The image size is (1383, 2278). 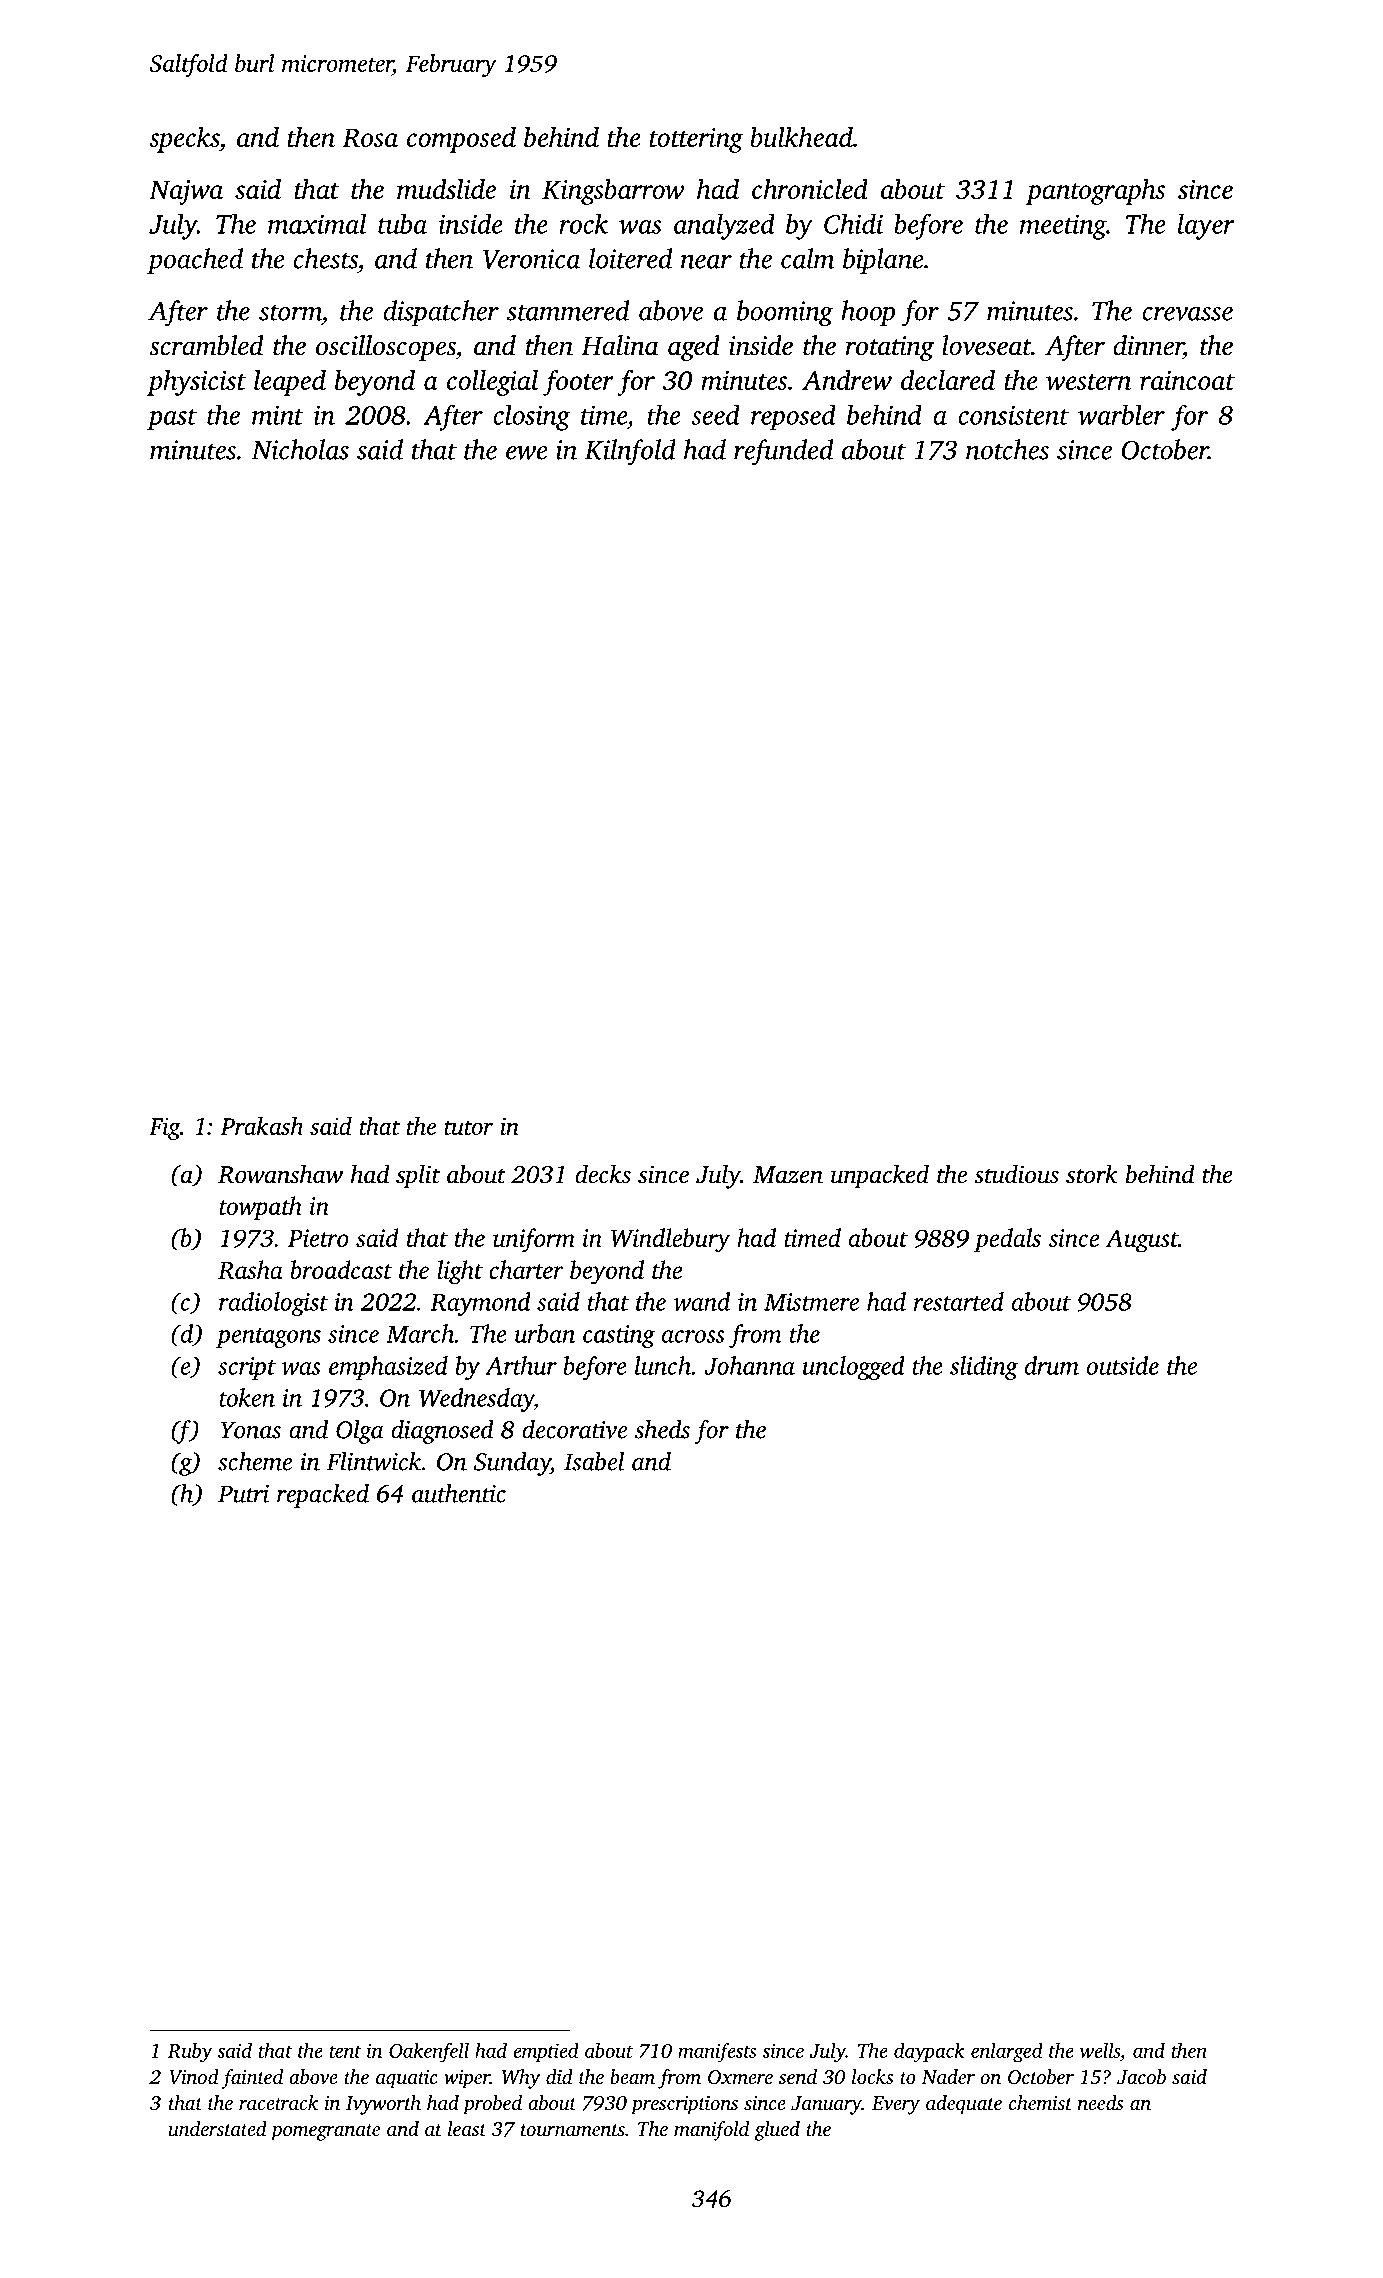 I want to click on Prakash, so click(x=261, y=1126).
